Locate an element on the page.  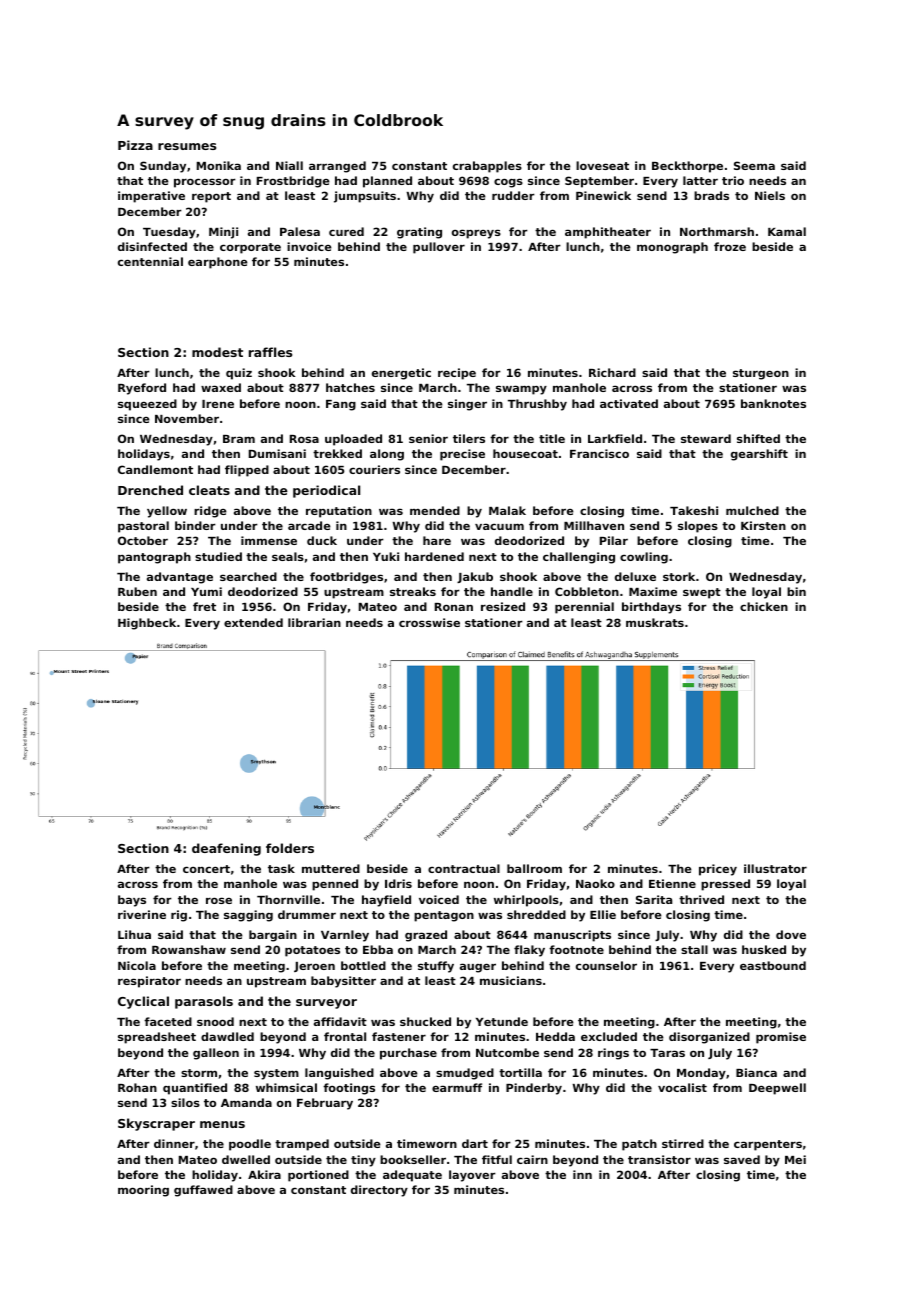
loveseat is located at coordinates (602, 165).
